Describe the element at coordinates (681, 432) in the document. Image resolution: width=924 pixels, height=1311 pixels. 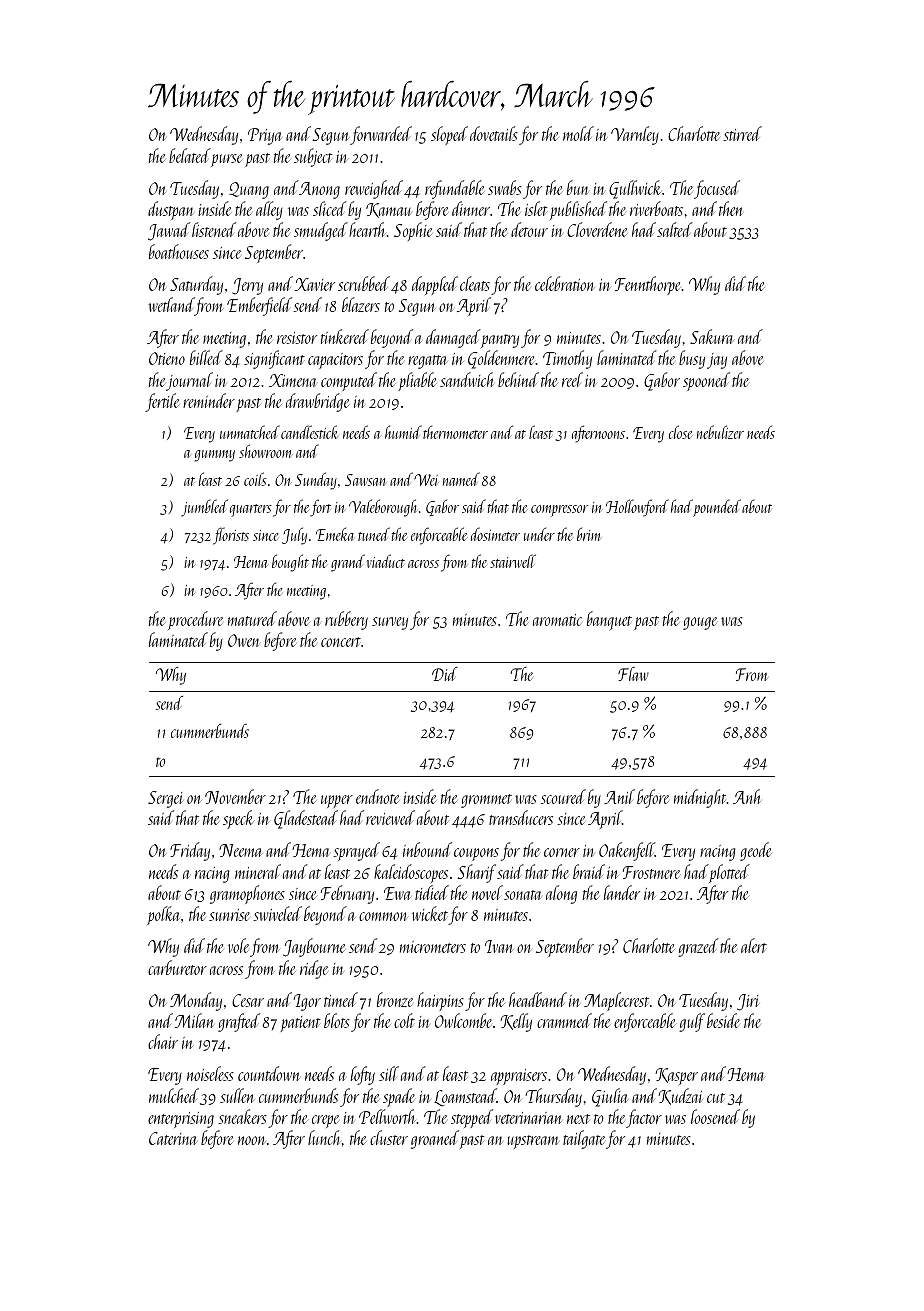
I see `close` at that location.
